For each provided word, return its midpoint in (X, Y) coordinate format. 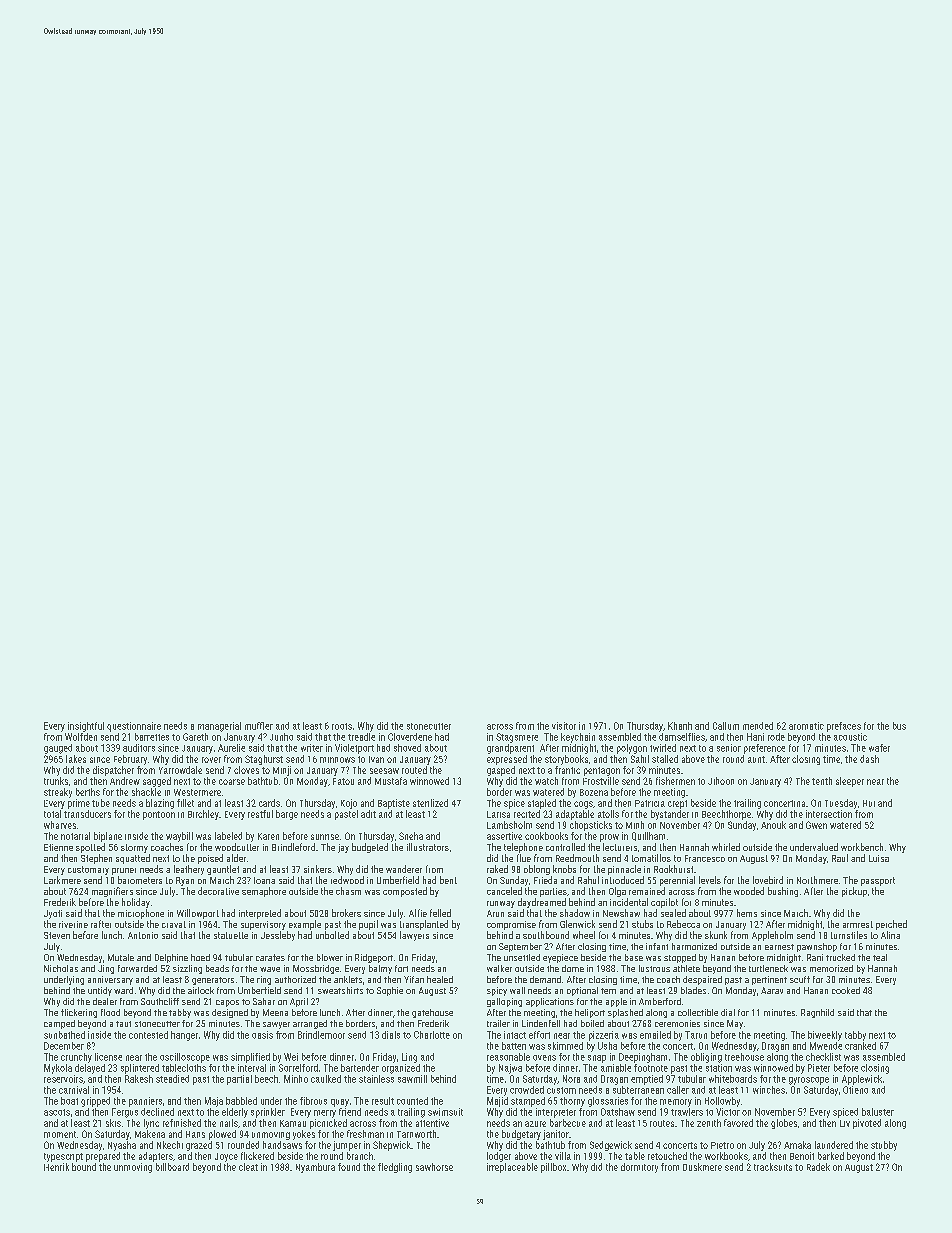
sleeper (850, 782)
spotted (90, 848)
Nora (571, 1079)
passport (878, 881)
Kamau (293, 1123)
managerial (219, 727)
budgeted (370, 848)
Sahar (264, 1001)
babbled (241, 1101)
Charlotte (432, 1035)
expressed (507, 760)
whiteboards (733, 1079)
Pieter (819, 1068)
